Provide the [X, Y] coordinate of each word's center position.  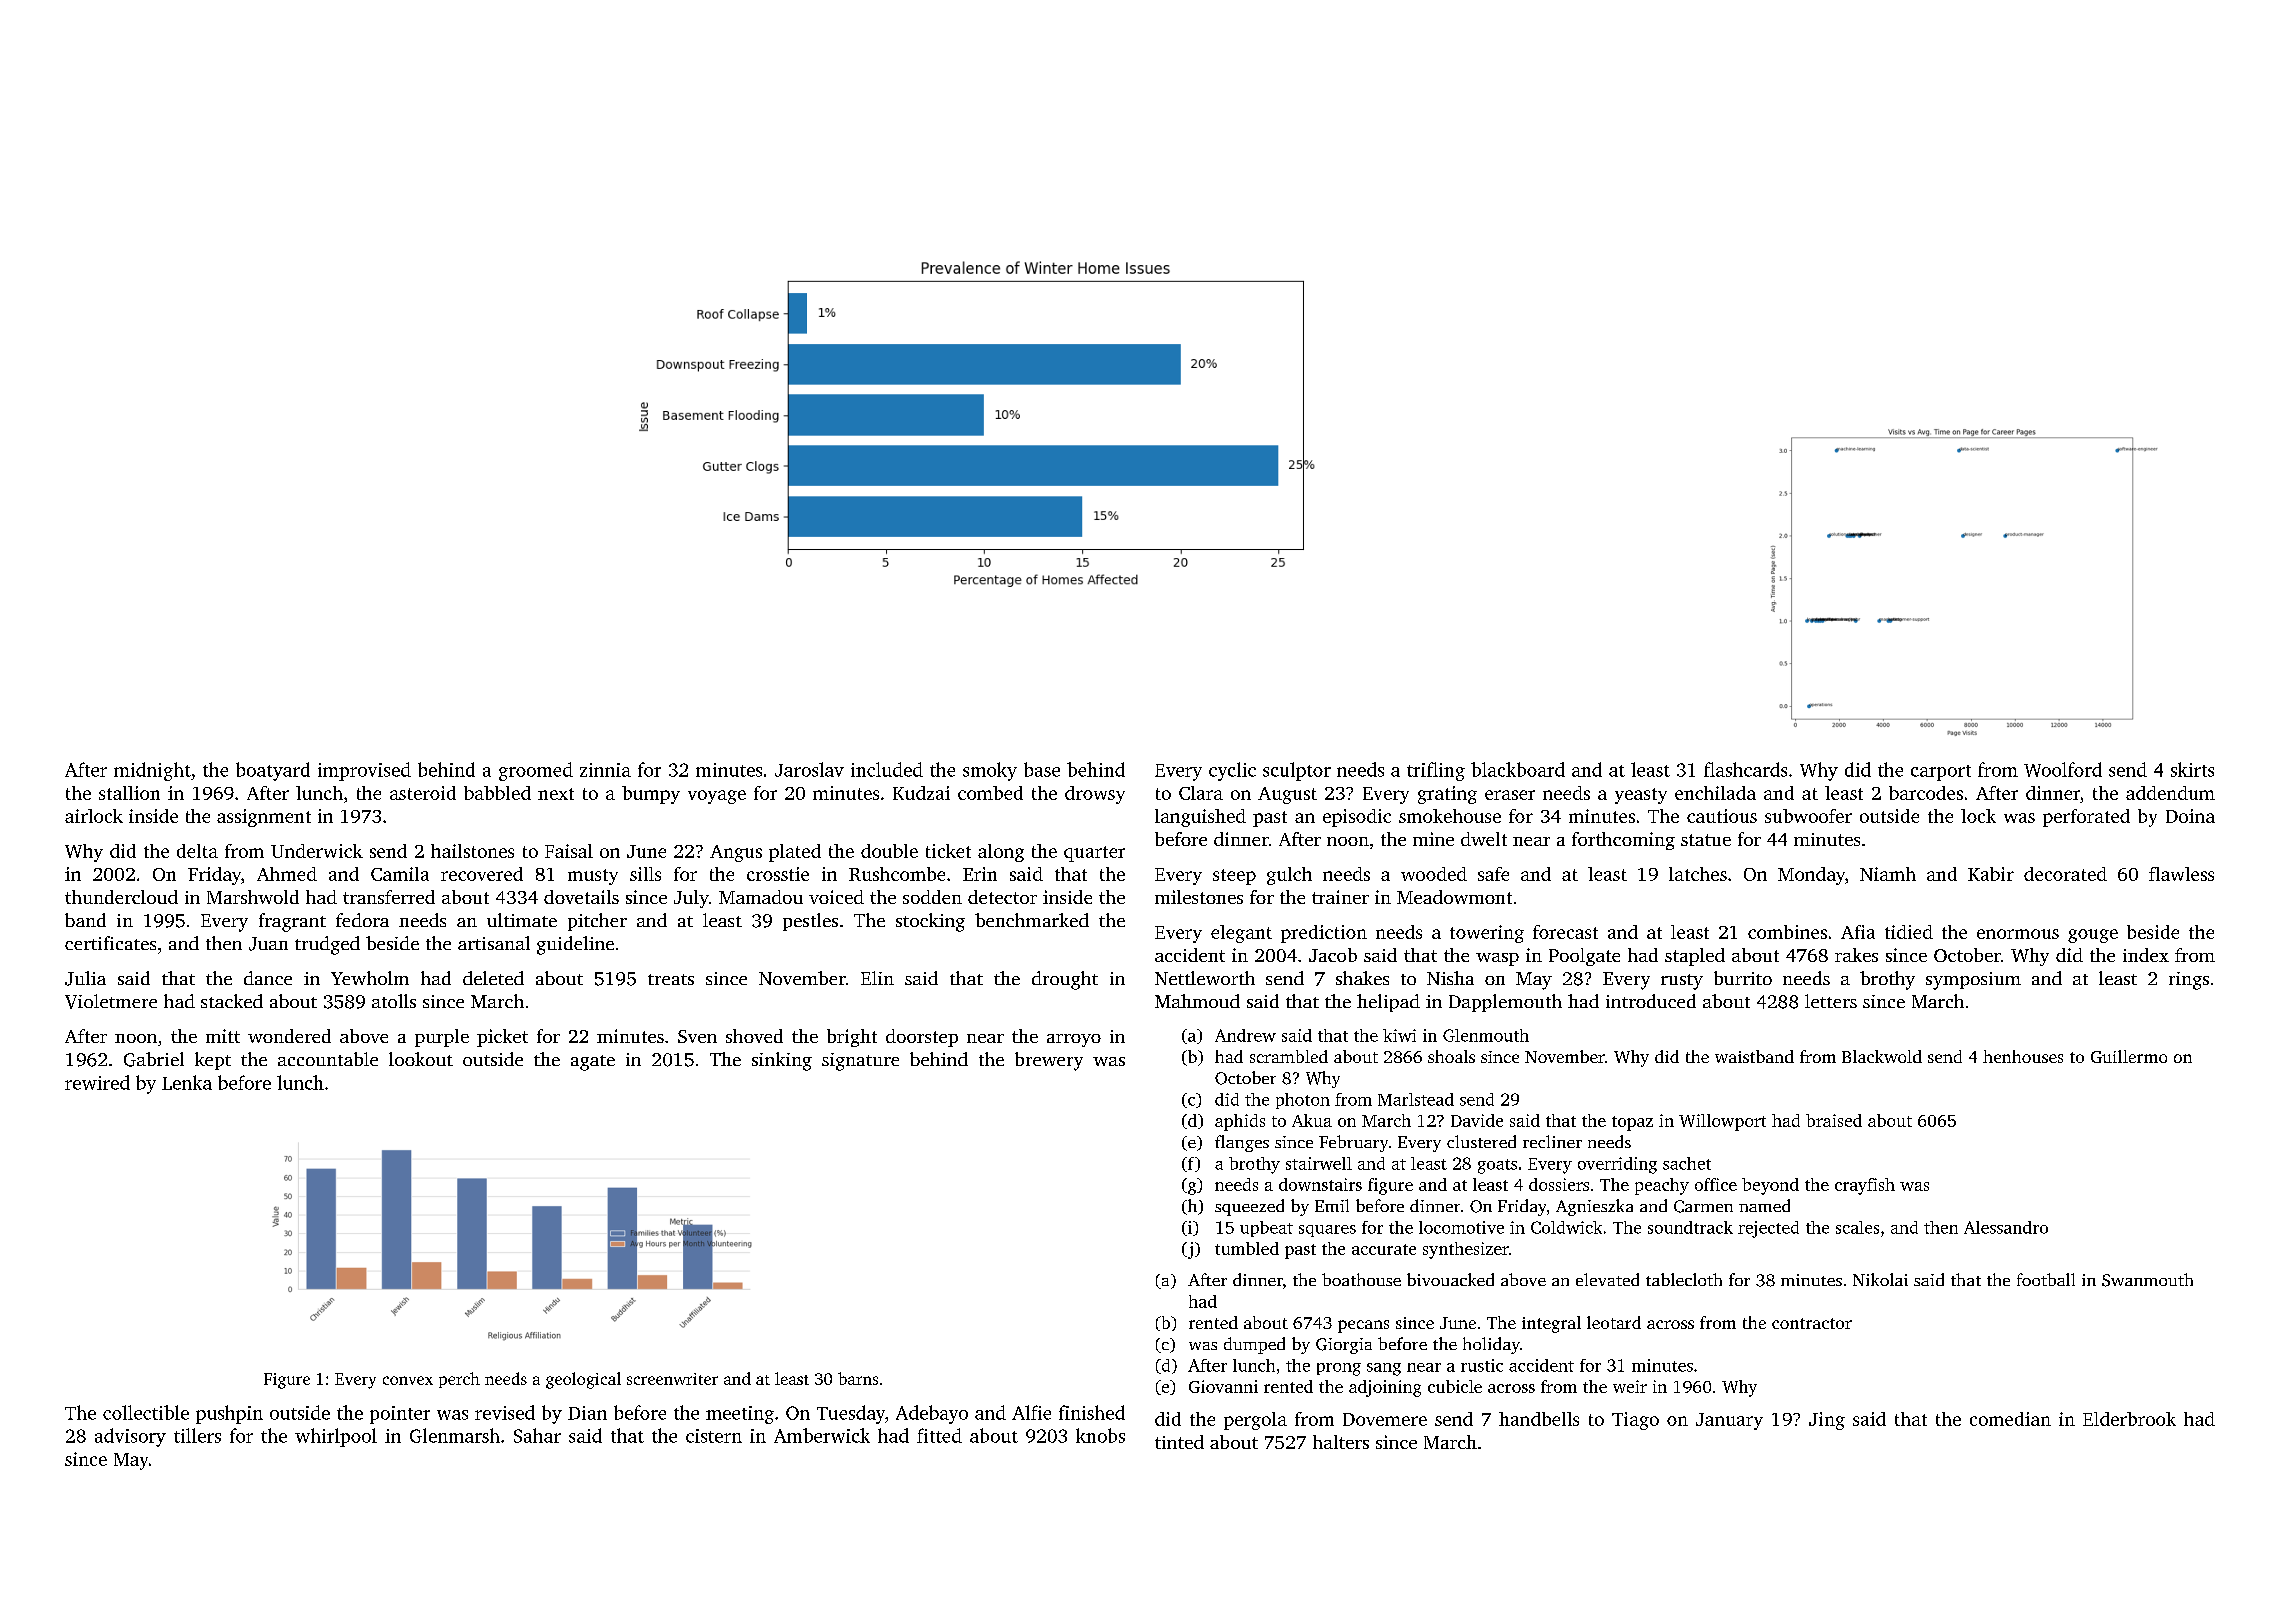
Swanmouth [2147, 1280]
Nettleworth [1205, 978]
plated [795, 853]
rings [2189, 981]
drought [1065, 980]
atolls [394, 1001]
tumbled [1247, 1248]
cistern [714, 1436]
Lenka [187, 1082]
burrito [1743, 978]
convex [408, 1380]
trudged [327, 945]
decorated [2065, 874]
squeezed [1249, 1207]
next [556, 794]
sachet [1687, 1163]
